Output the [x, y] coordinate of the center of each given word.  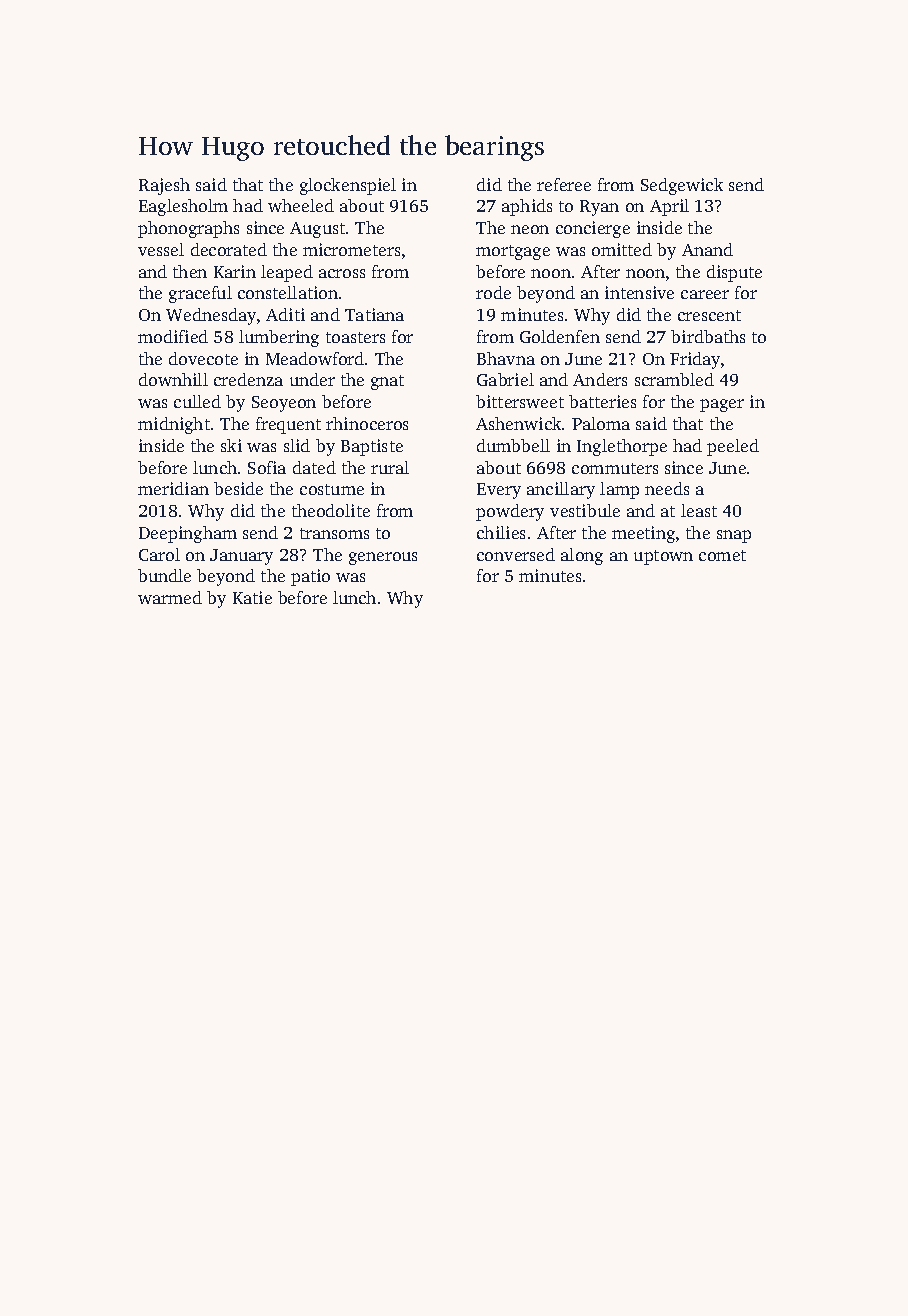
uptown [663, 557]
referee [564, 184]
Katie [252, 597]
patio [310, 577]
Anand [707, 249]
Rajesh [164, 186]
